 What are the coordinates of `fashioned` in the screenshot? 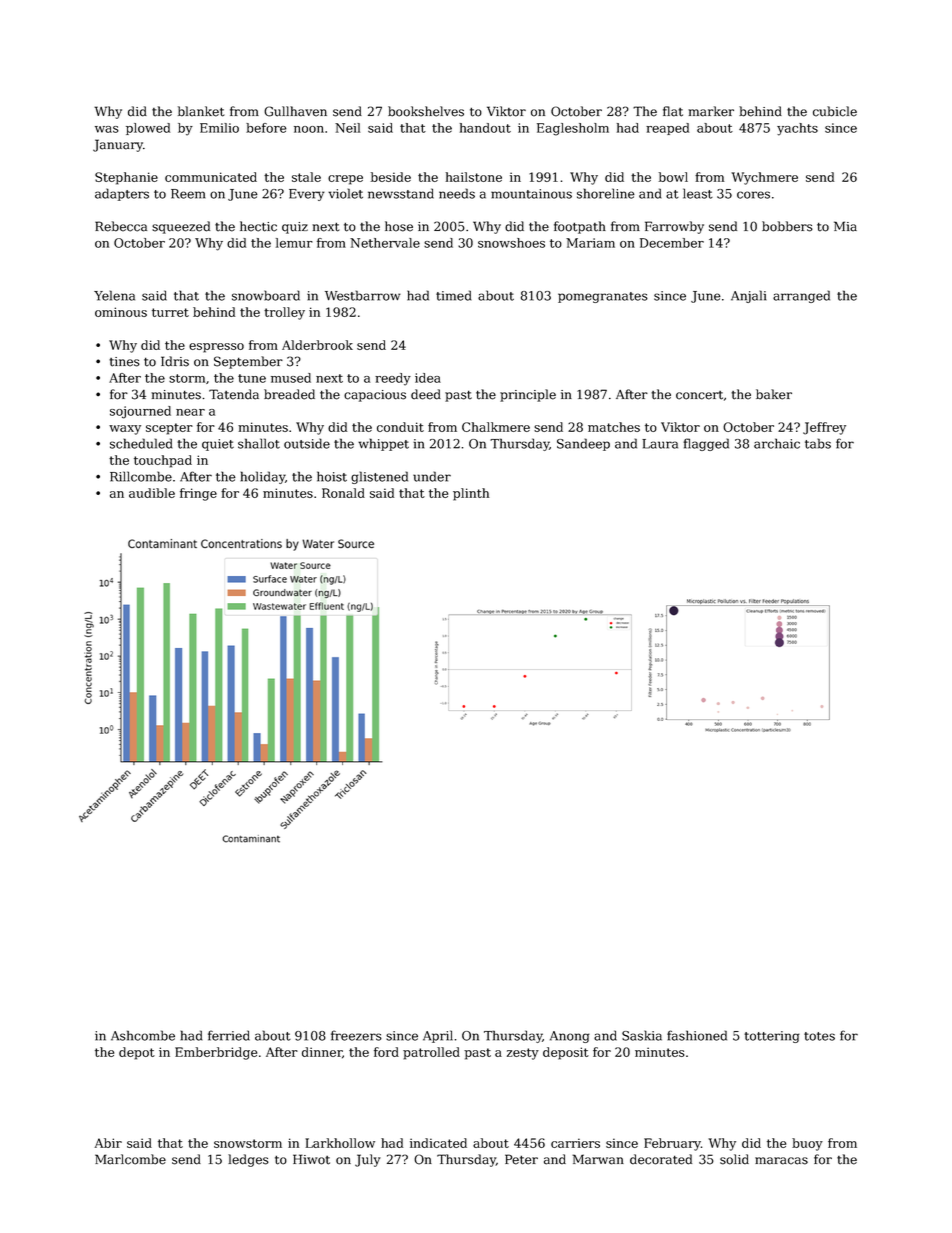 It's located at (697, 1035).
